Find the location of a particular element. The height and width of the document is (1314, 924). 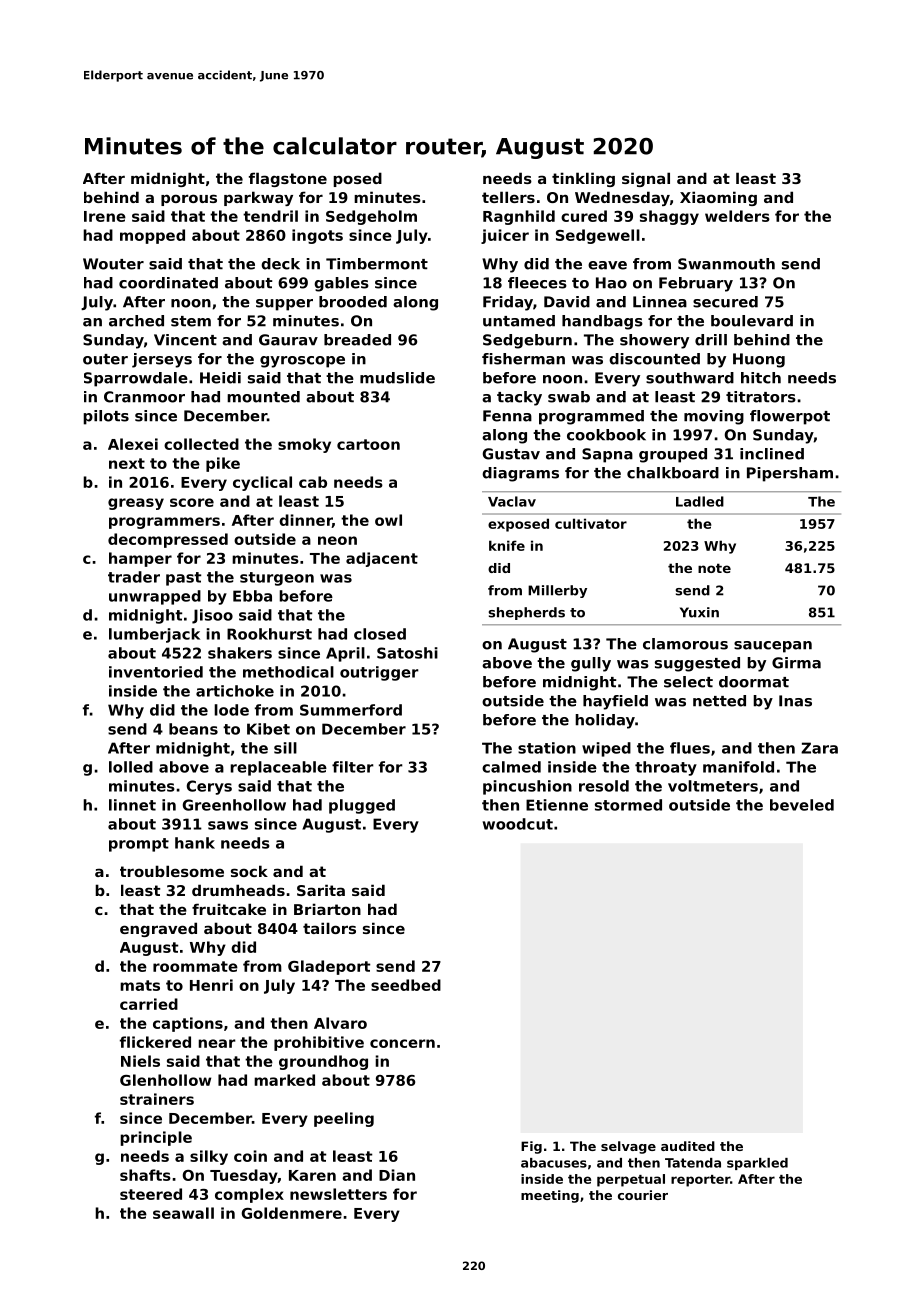

Xiaoming is located at coordinates (718, 198).
